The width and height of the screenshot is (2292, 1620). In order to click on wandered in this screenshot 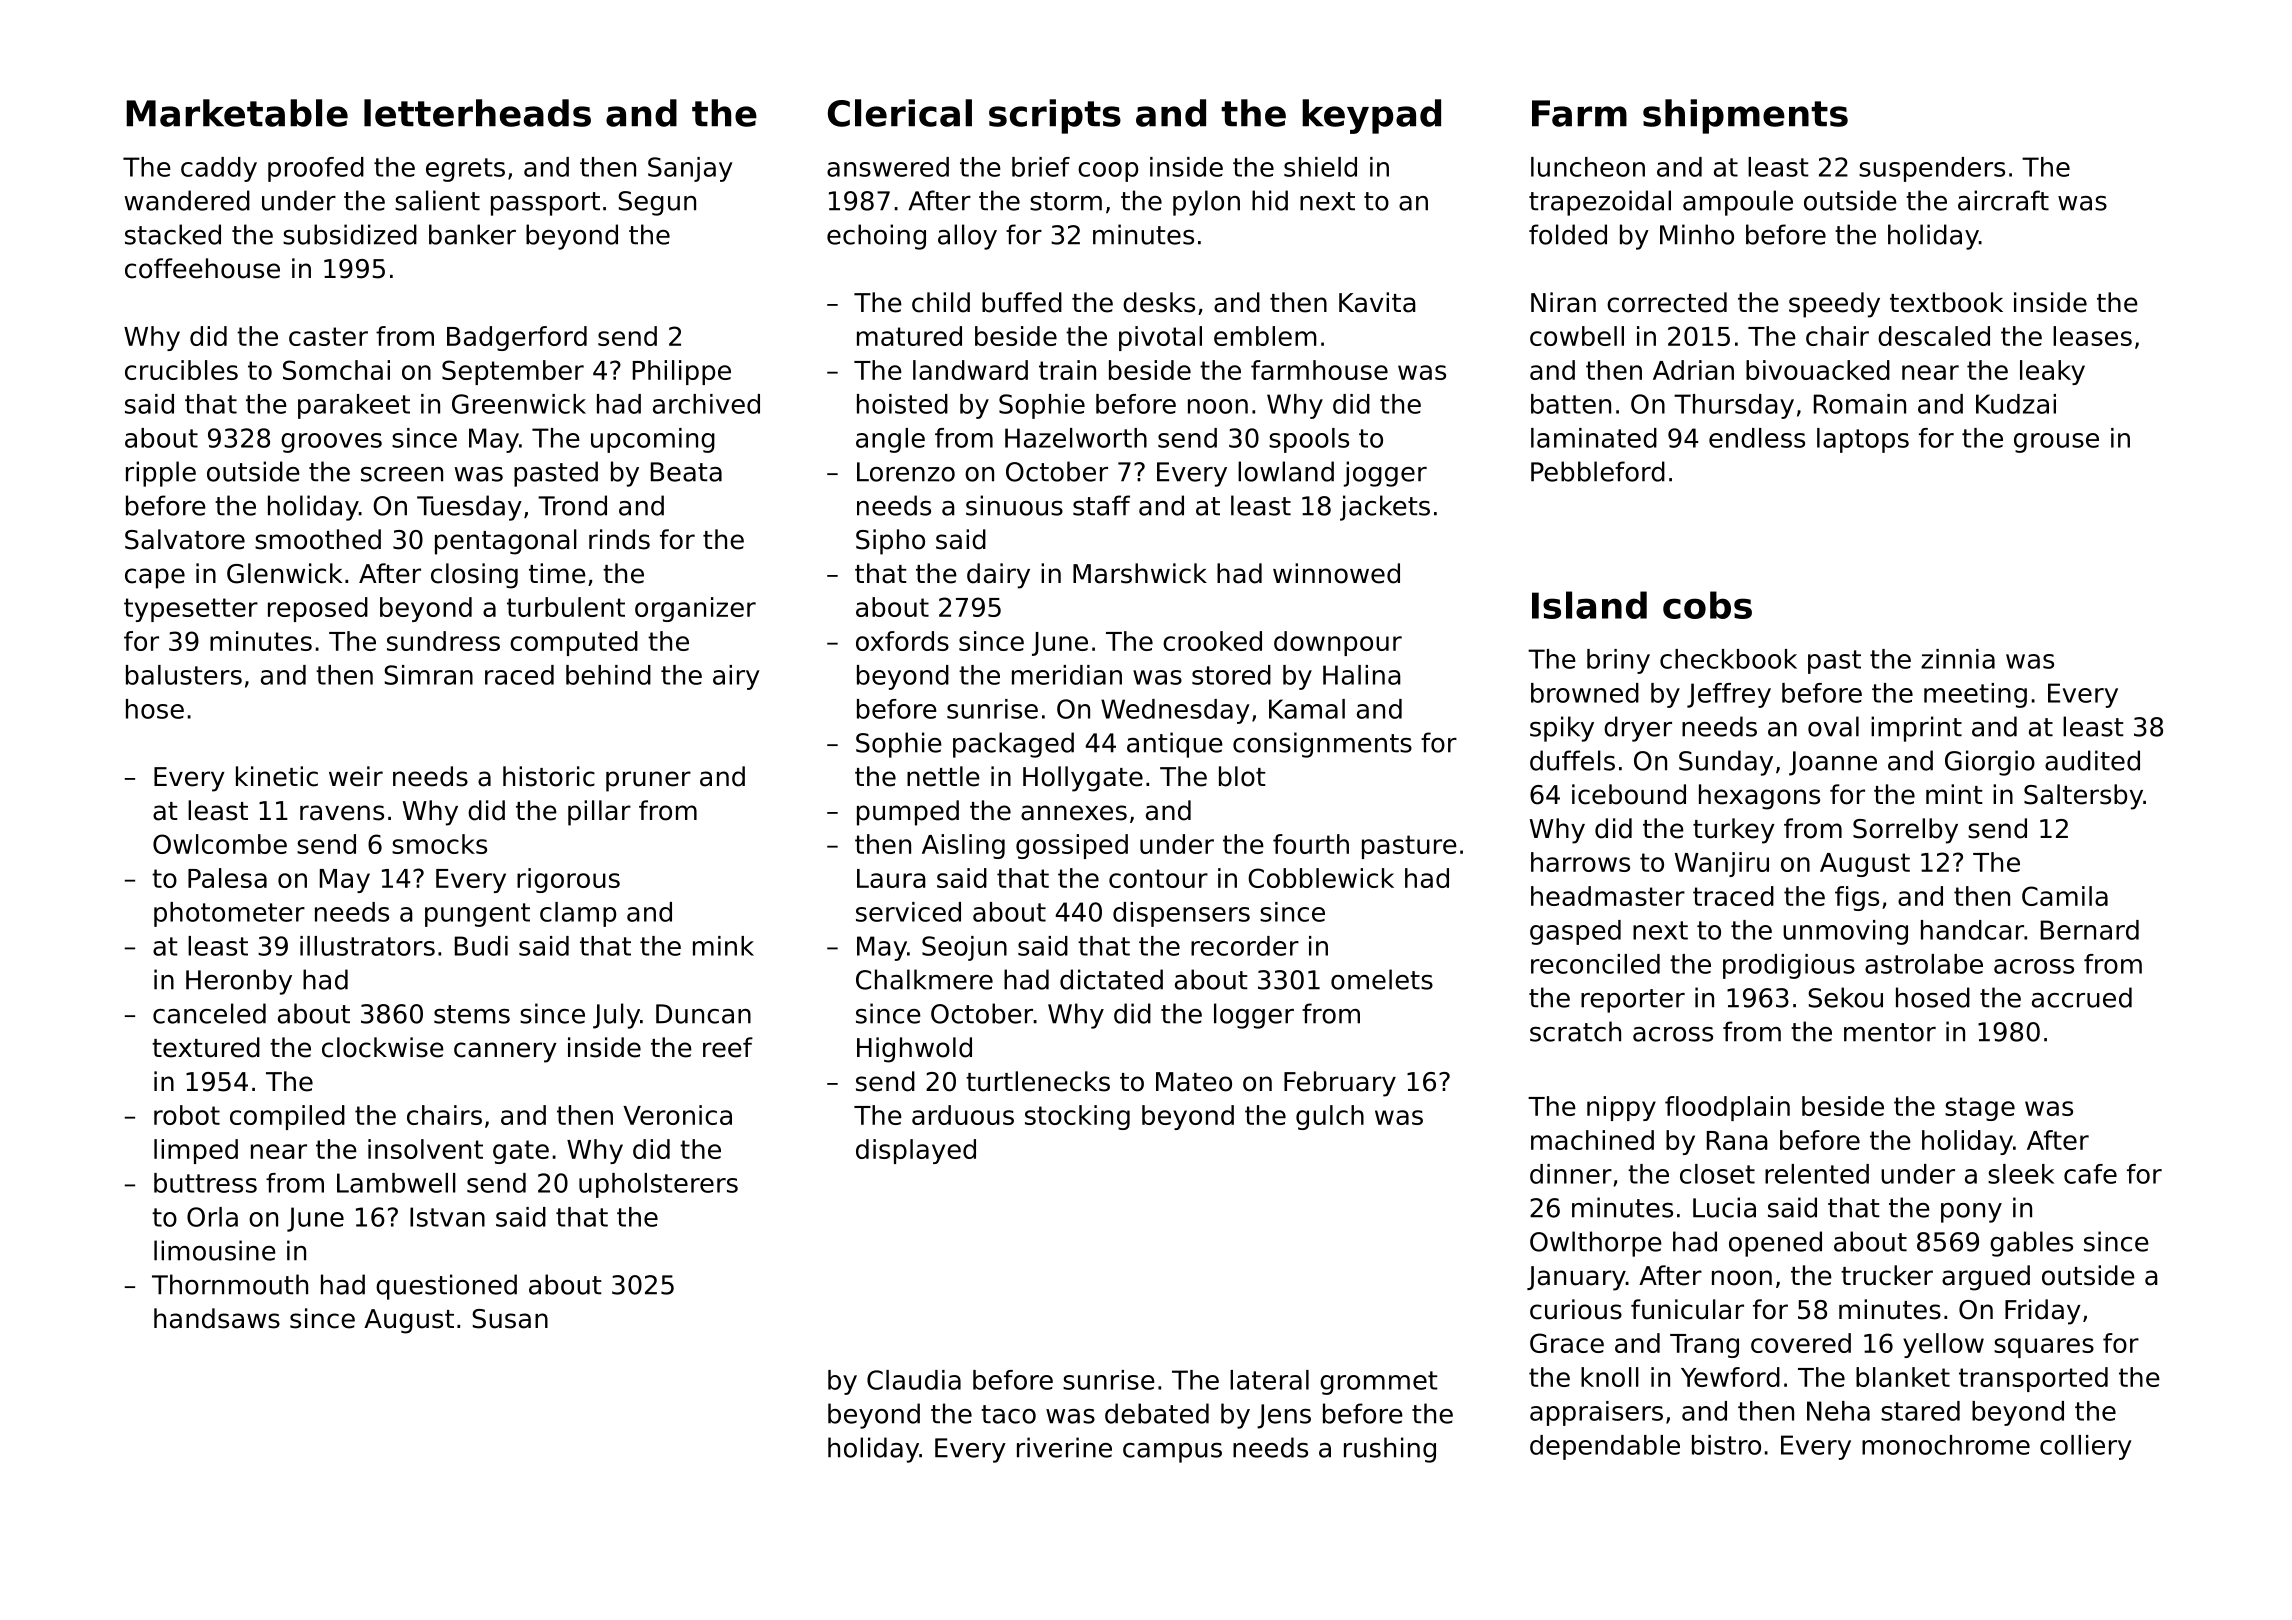, I will do `click(187, 200)`.
